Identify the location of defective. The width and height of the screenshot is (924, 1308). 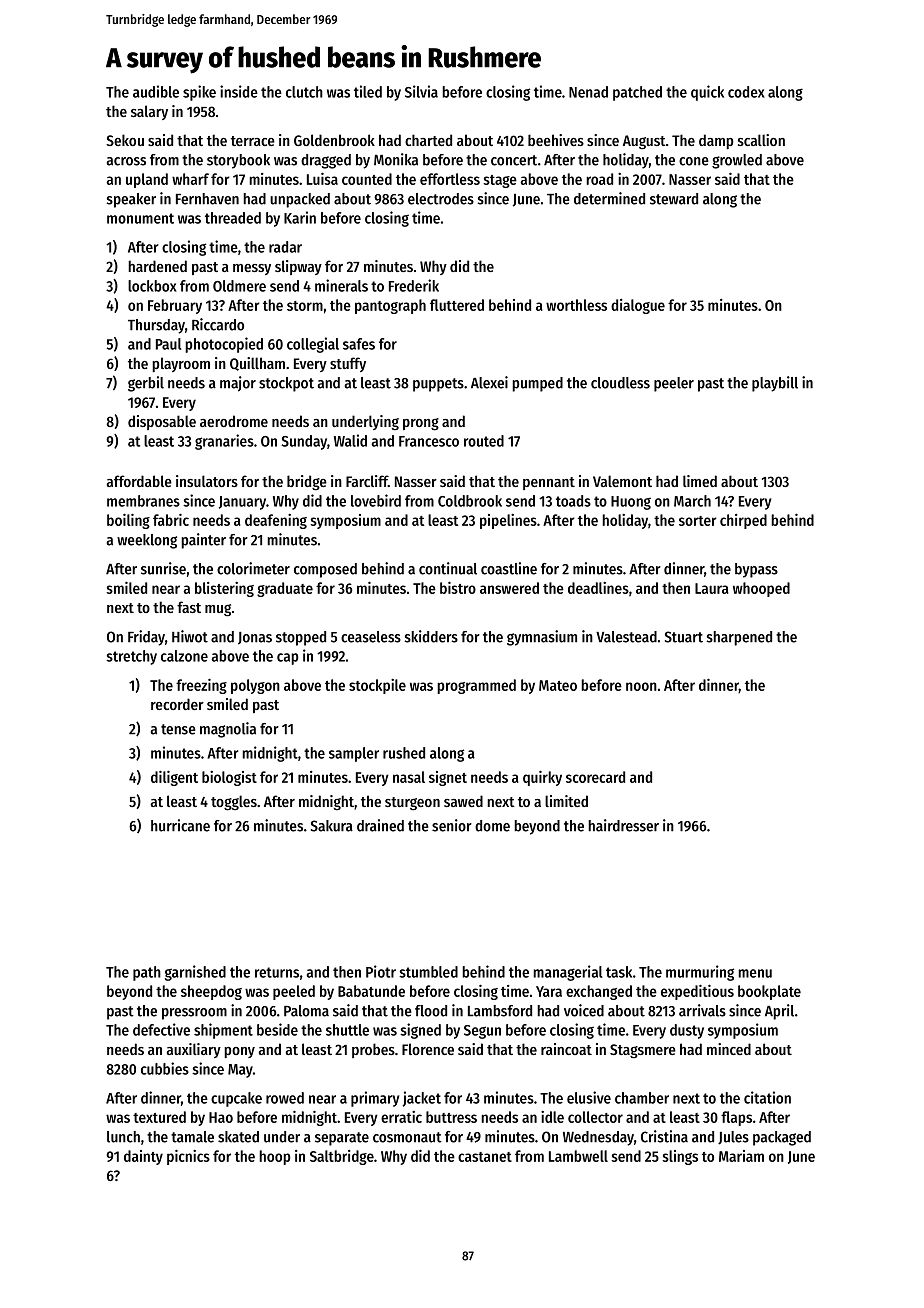
(161, 1029).
